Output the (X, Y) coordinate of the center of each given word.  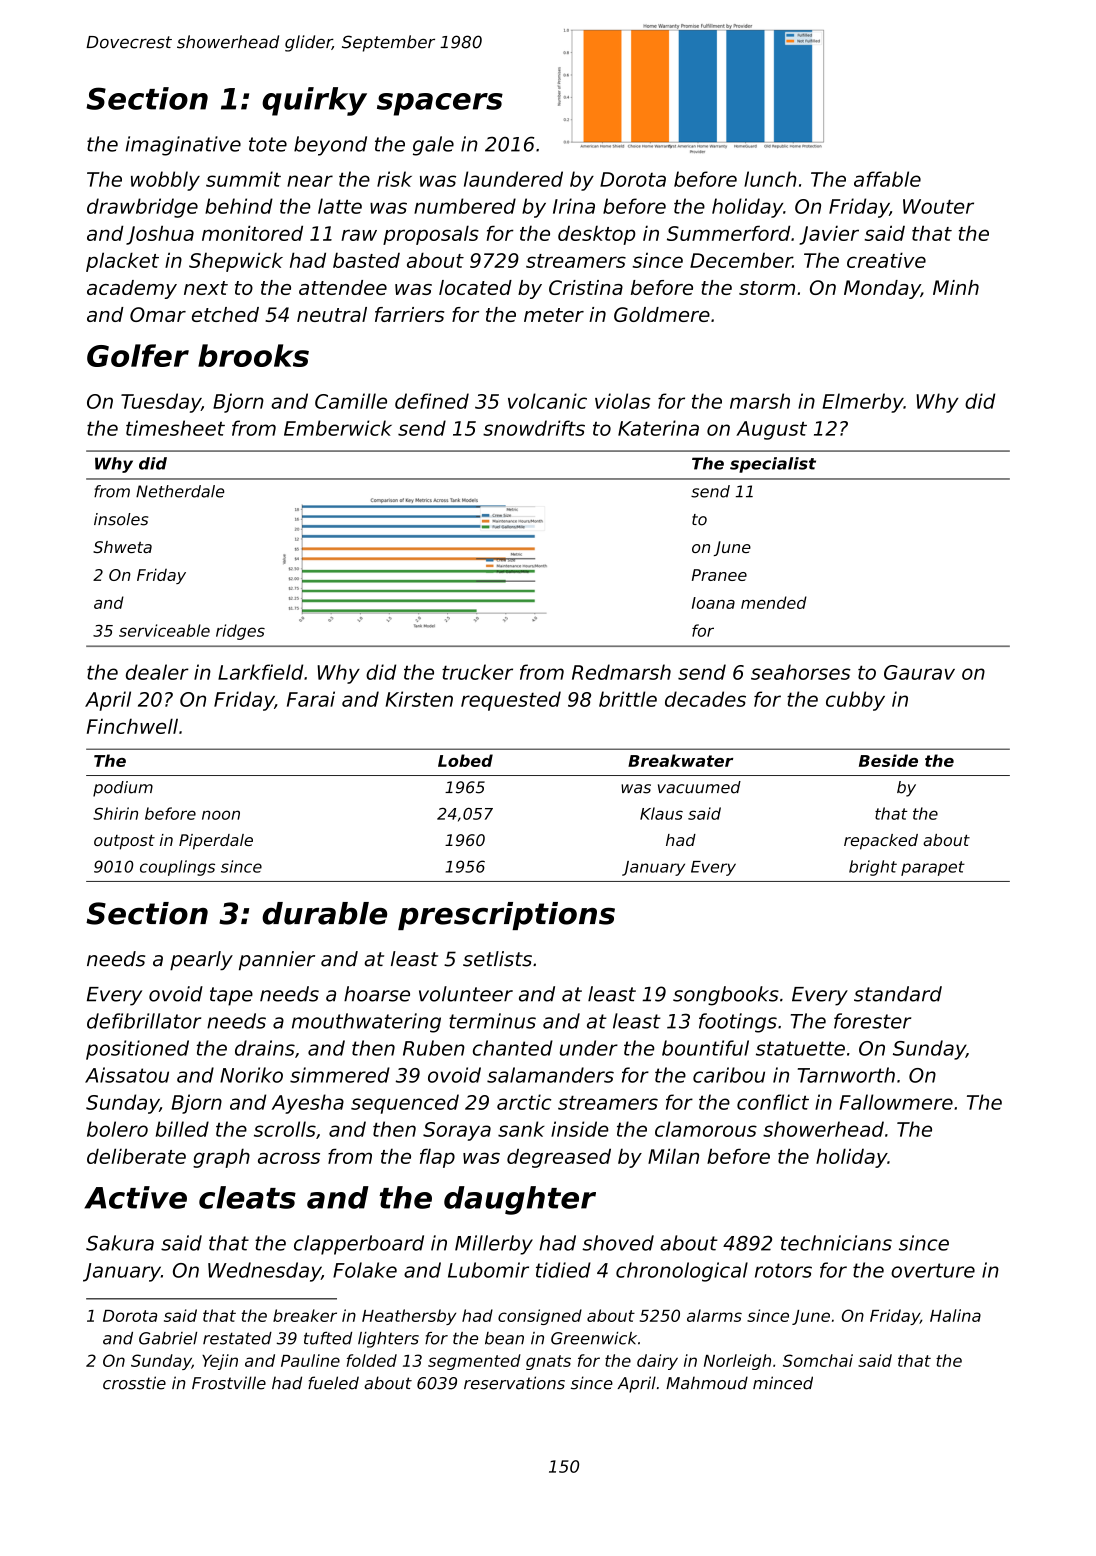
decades (705, 699)
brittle (628, 699)
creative (886, 260)
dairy (657, 1362)
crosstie (134, 1383)
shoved (618, 1243)
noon (221, 815)
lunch (770, 179)
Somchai (818, 1360)
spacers (440, 104)
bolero (117, 1129)
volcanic (547, 401)
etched (225, 314)
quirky (314, 101)
